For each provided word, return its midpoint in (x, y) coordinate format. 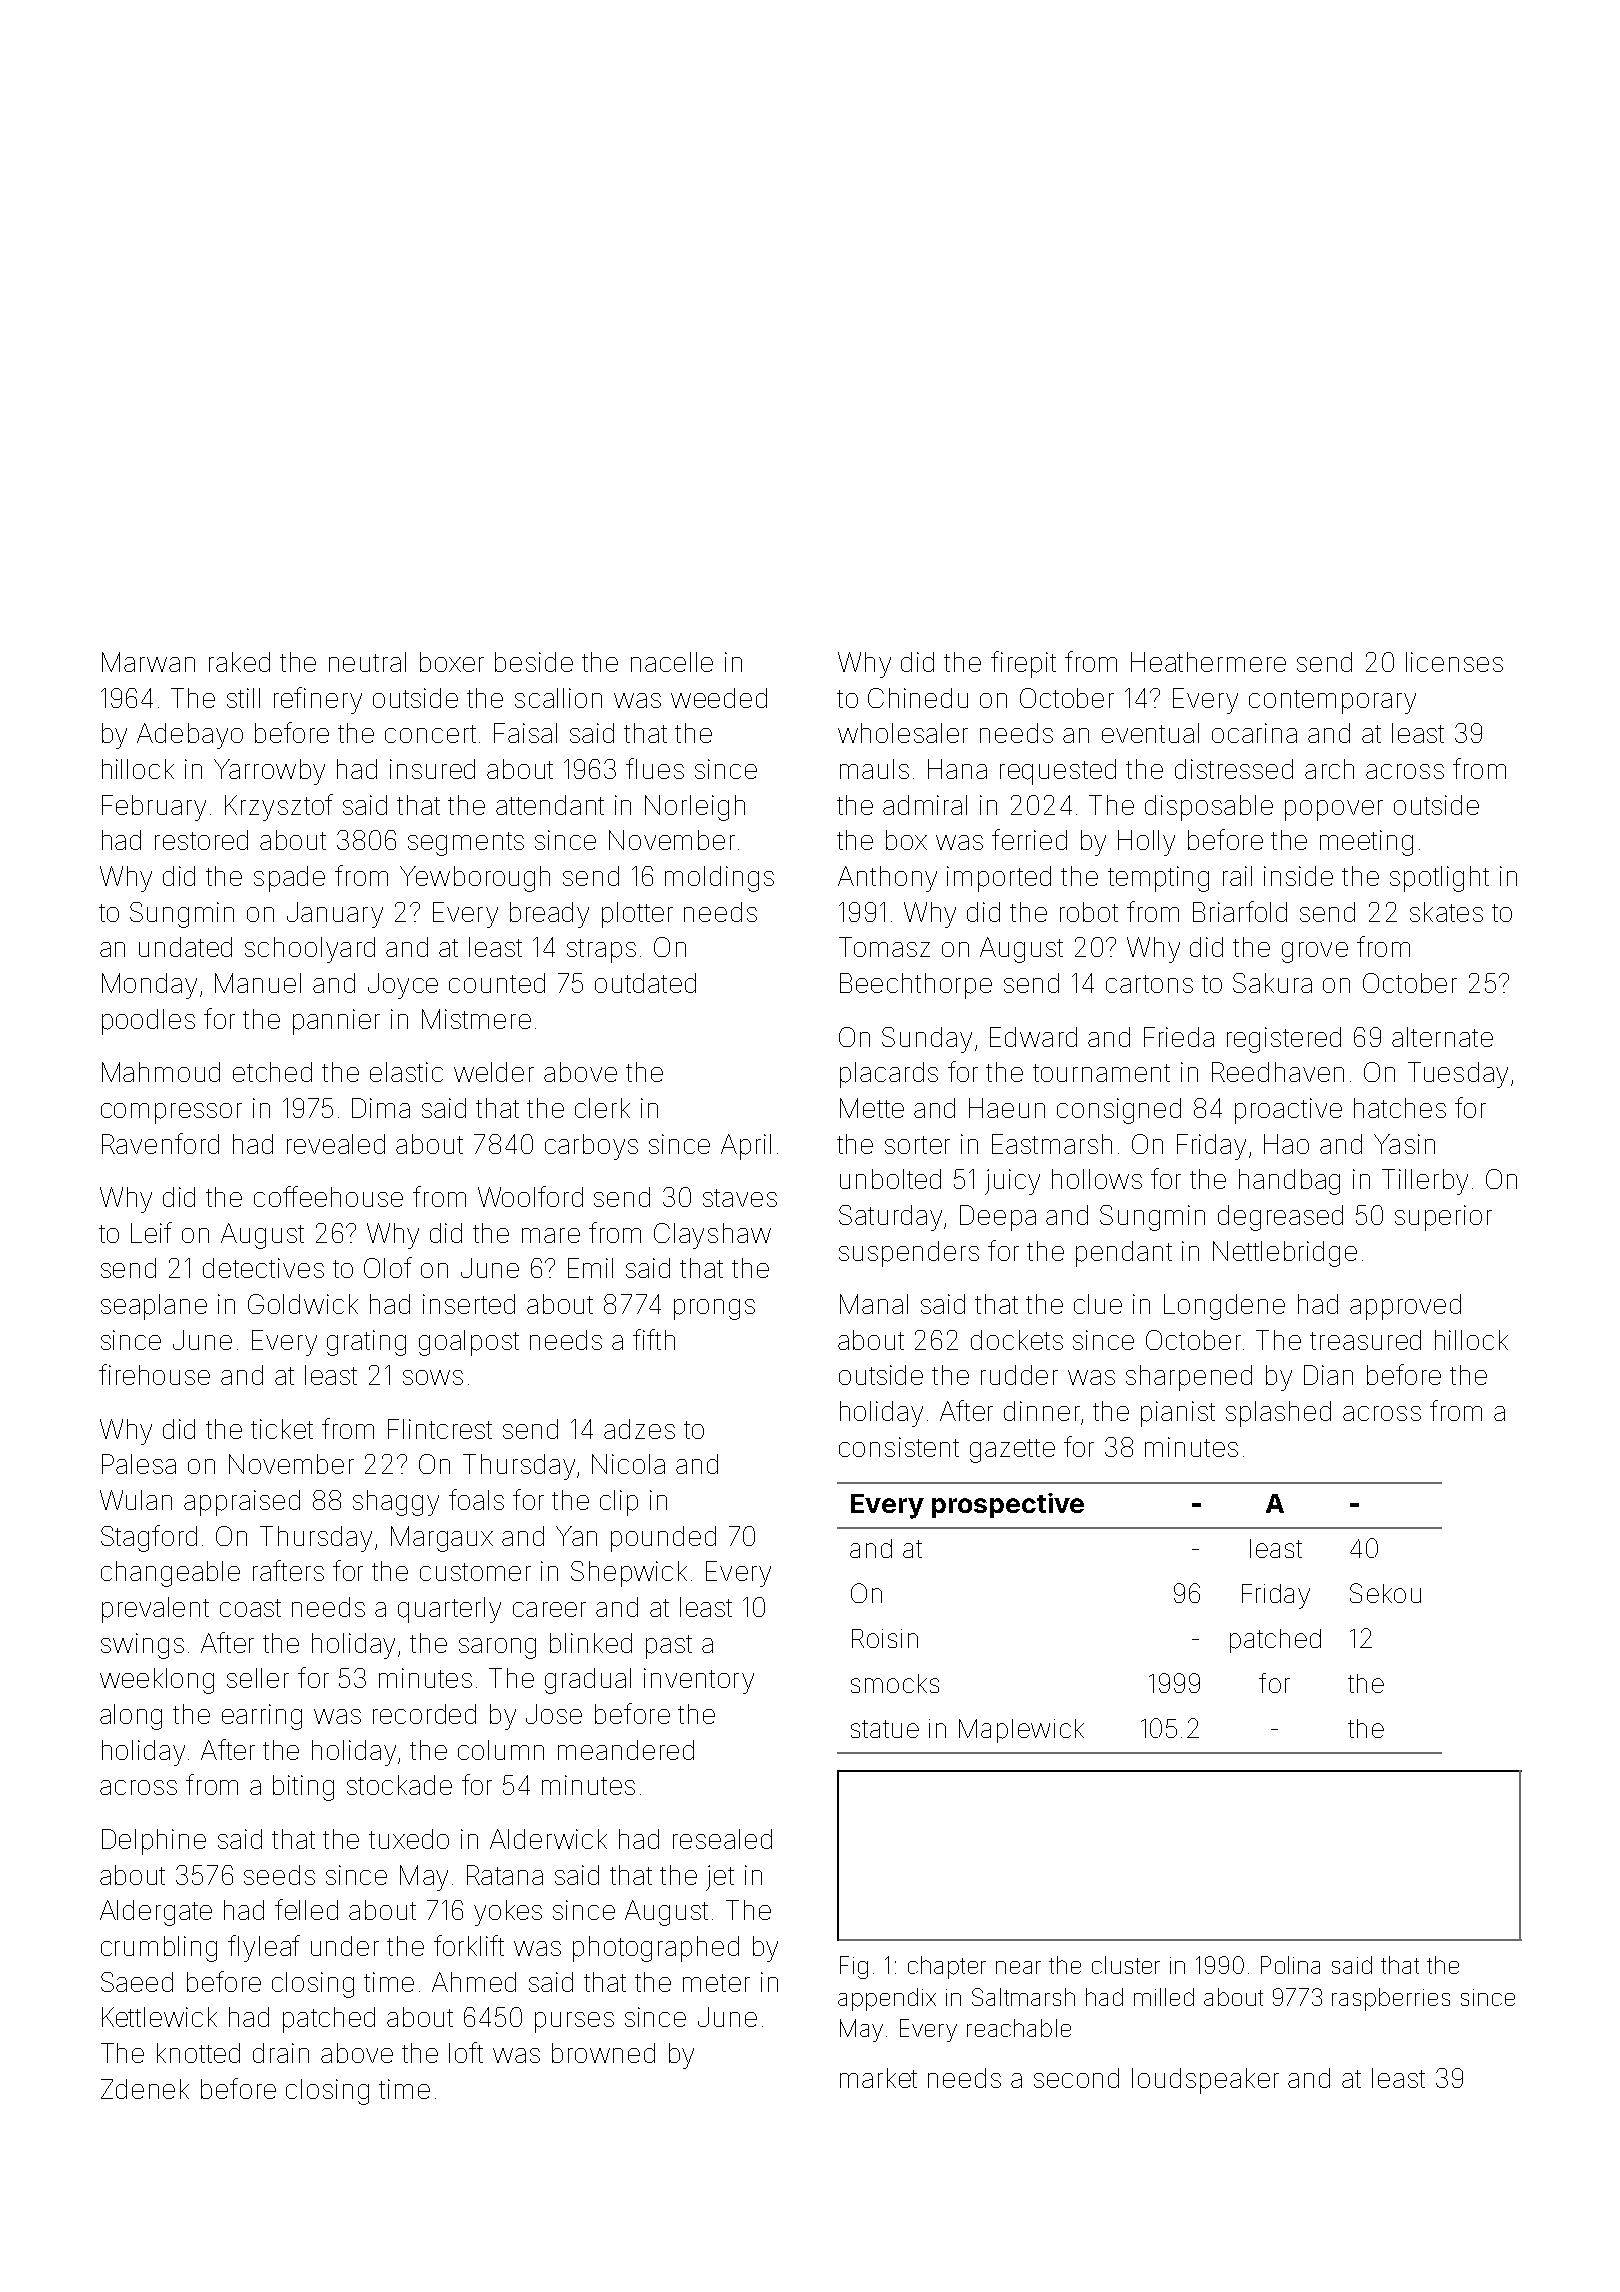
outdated (645, 983)
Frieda (1179, 1037)
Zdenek (145, 2089)
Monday (149, 986)
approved (1405, 1307)
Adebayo (190, 736)
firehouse (154, 1374)
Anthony (887, 879)
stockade (399, 1785)
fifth (654, 1339)
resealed (722, 1839)
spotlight (1439, 879)
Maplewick (1021, 1731)
